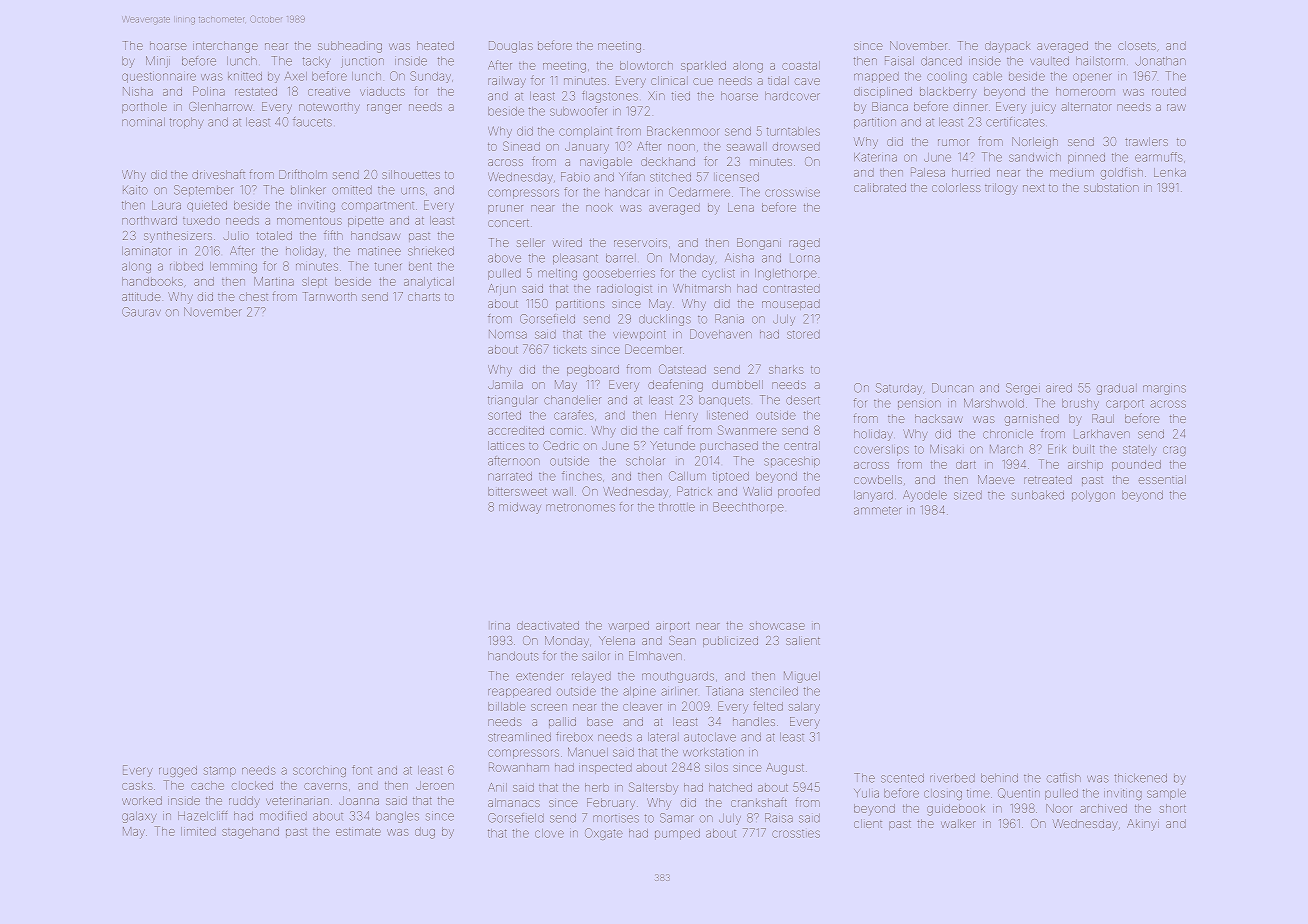 The width and height of the document is (1308, 924). I want to click on Driftholm, so click(303, 174).
